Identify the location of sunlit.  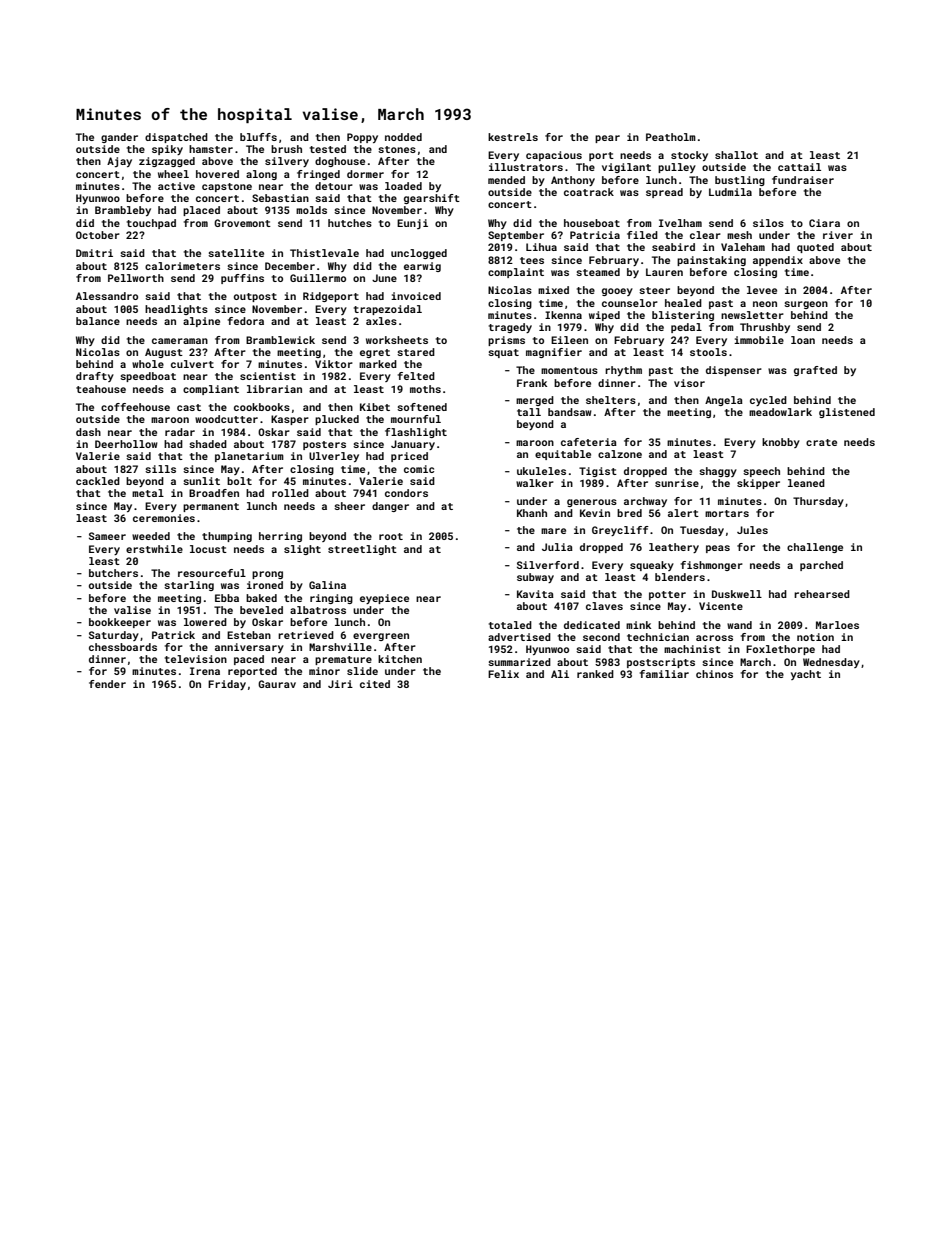
(201, 481).
